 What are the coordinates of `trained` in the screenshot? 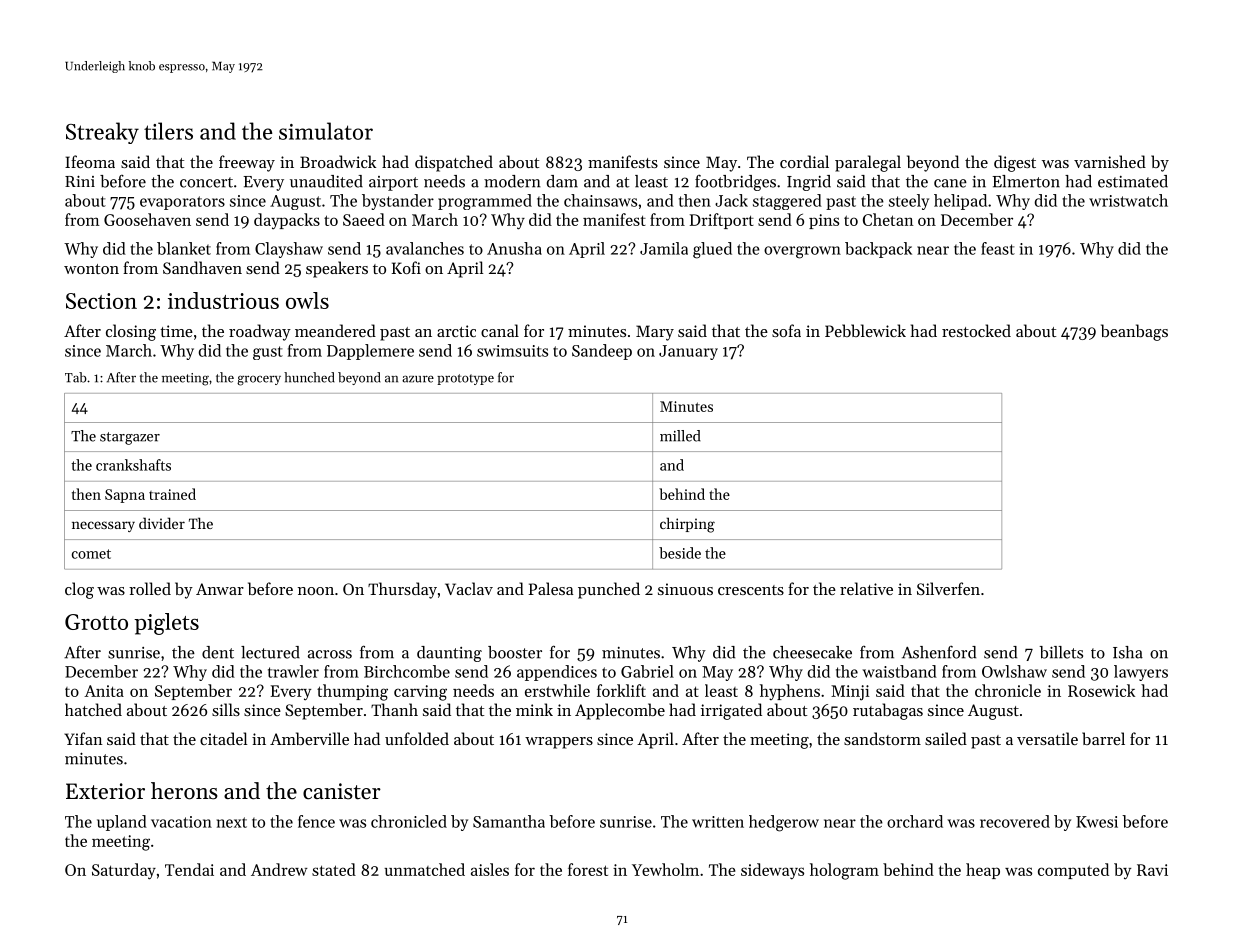 It's located at (172, 494).
